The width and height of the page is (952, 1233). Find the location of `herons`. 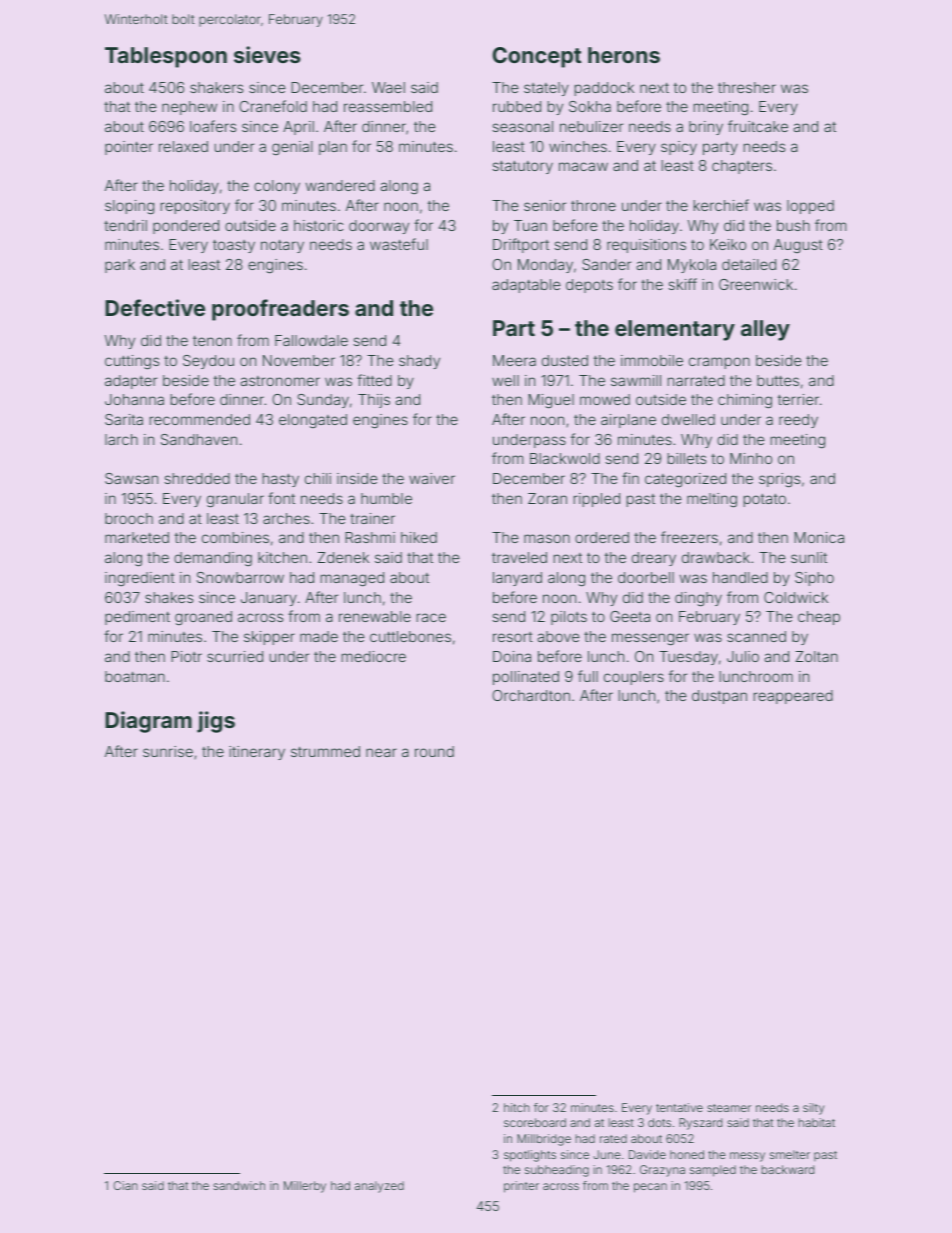

herons is located at coordinates (624, 55).
